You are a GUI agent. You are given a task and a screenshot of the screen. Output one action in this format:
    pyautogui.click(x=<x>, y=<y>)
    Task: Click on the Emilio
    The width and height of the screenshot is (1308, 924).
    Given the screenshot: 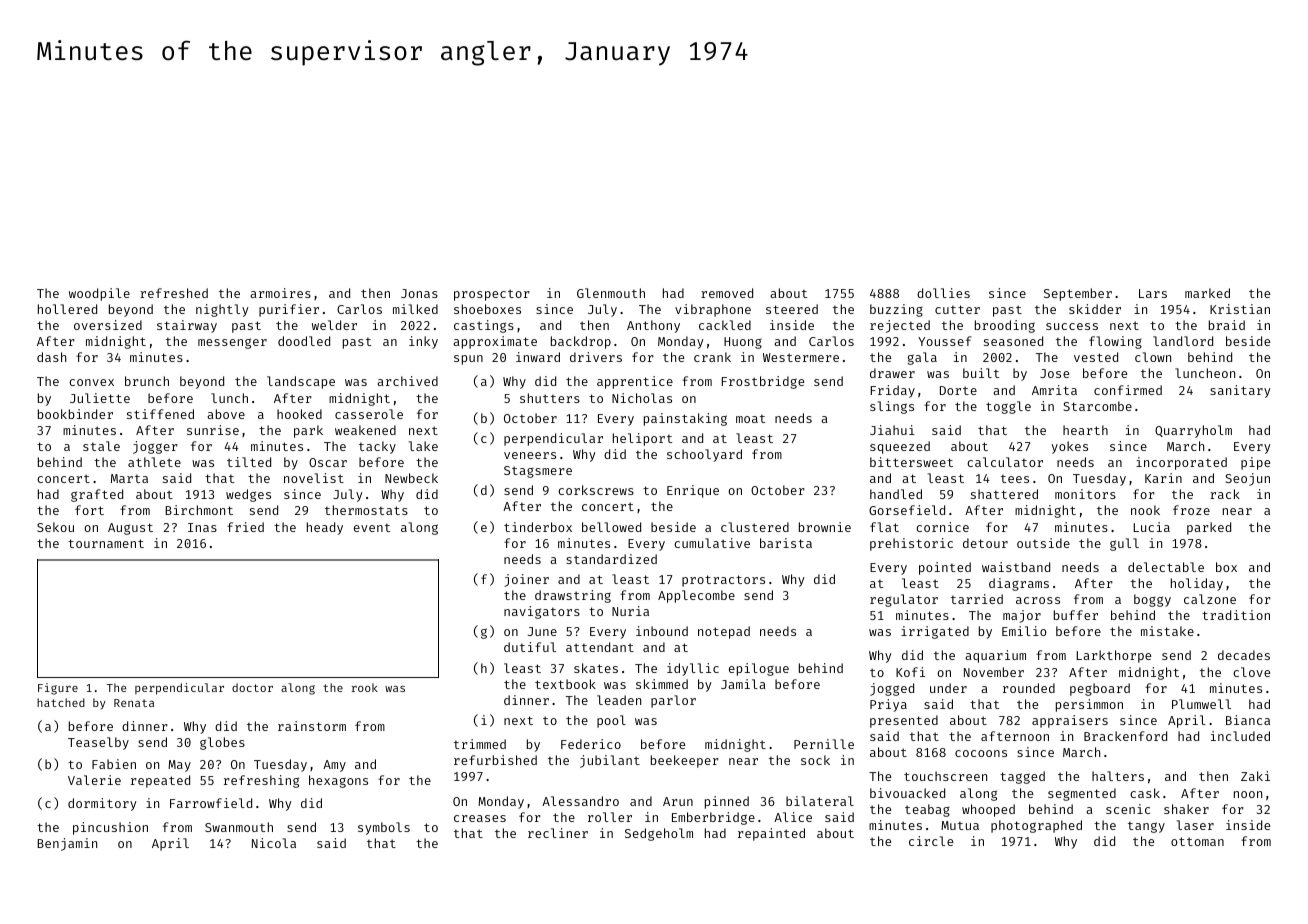 What is the action you would take?
    pyautogui.click(x=1024, y=631)
